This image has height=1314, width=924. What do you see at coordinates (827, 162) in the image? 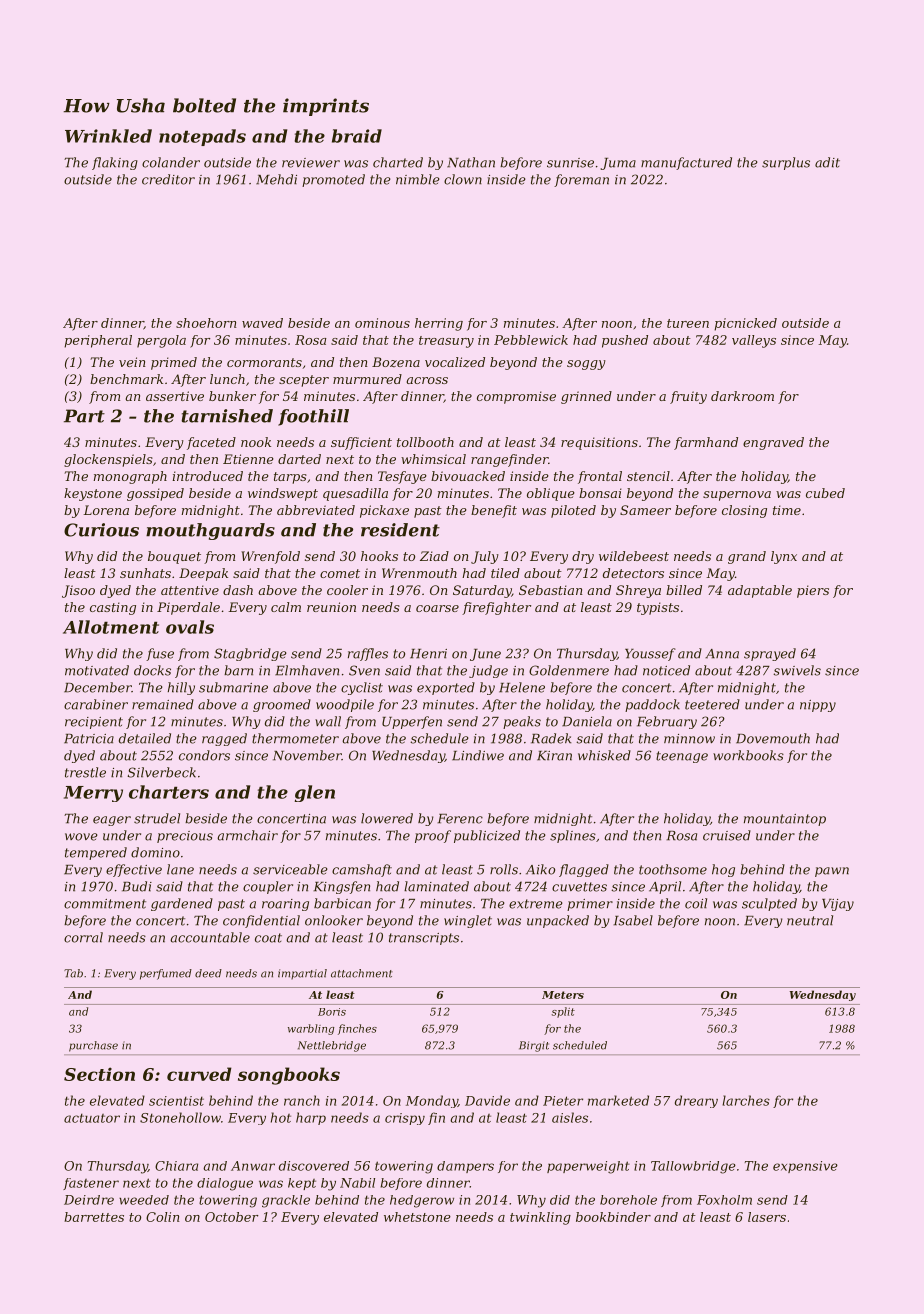
I see `adit` at bounding box center [827, 162].
